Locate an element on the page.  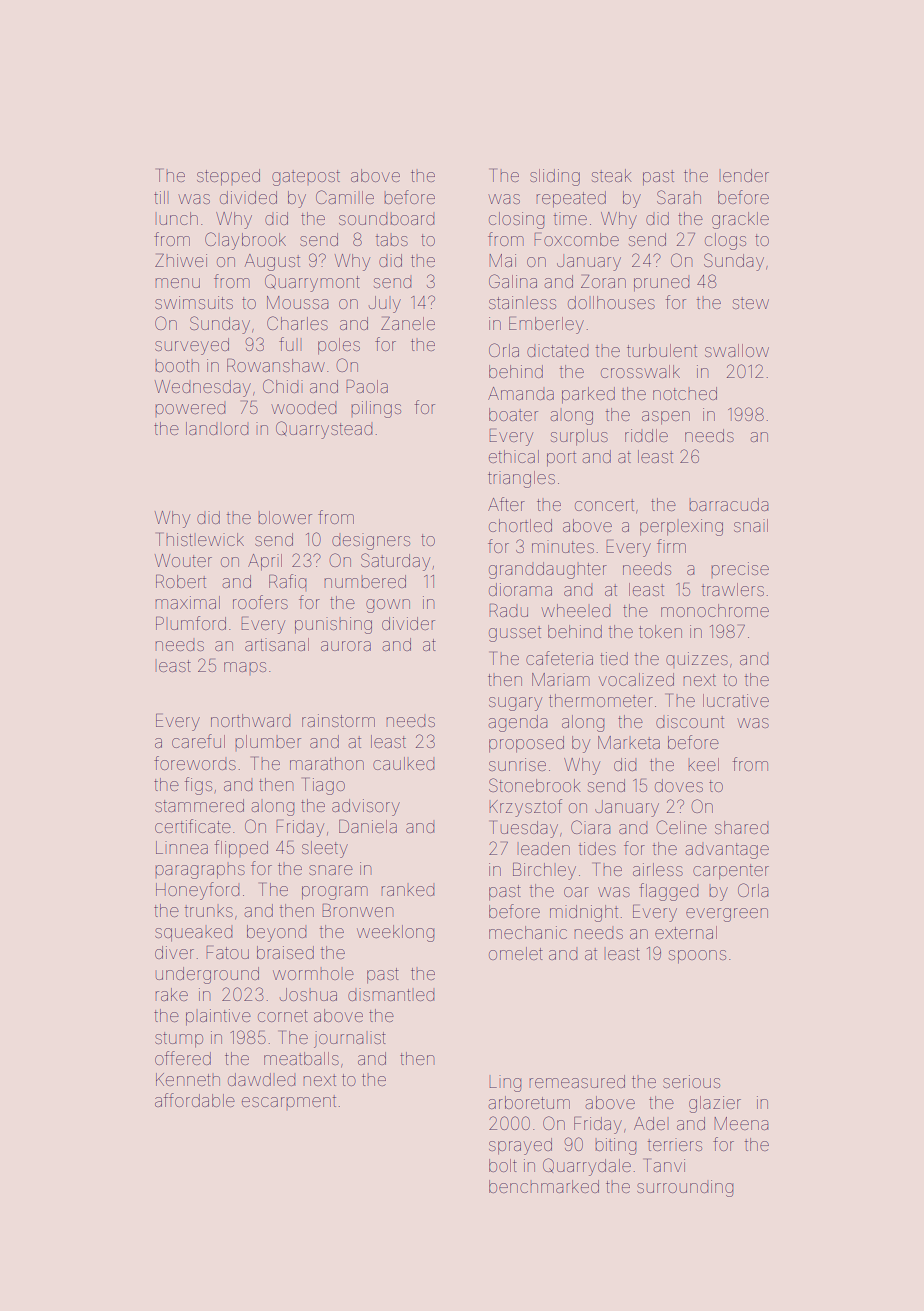
grackle is located at coordinates (740, 220).
